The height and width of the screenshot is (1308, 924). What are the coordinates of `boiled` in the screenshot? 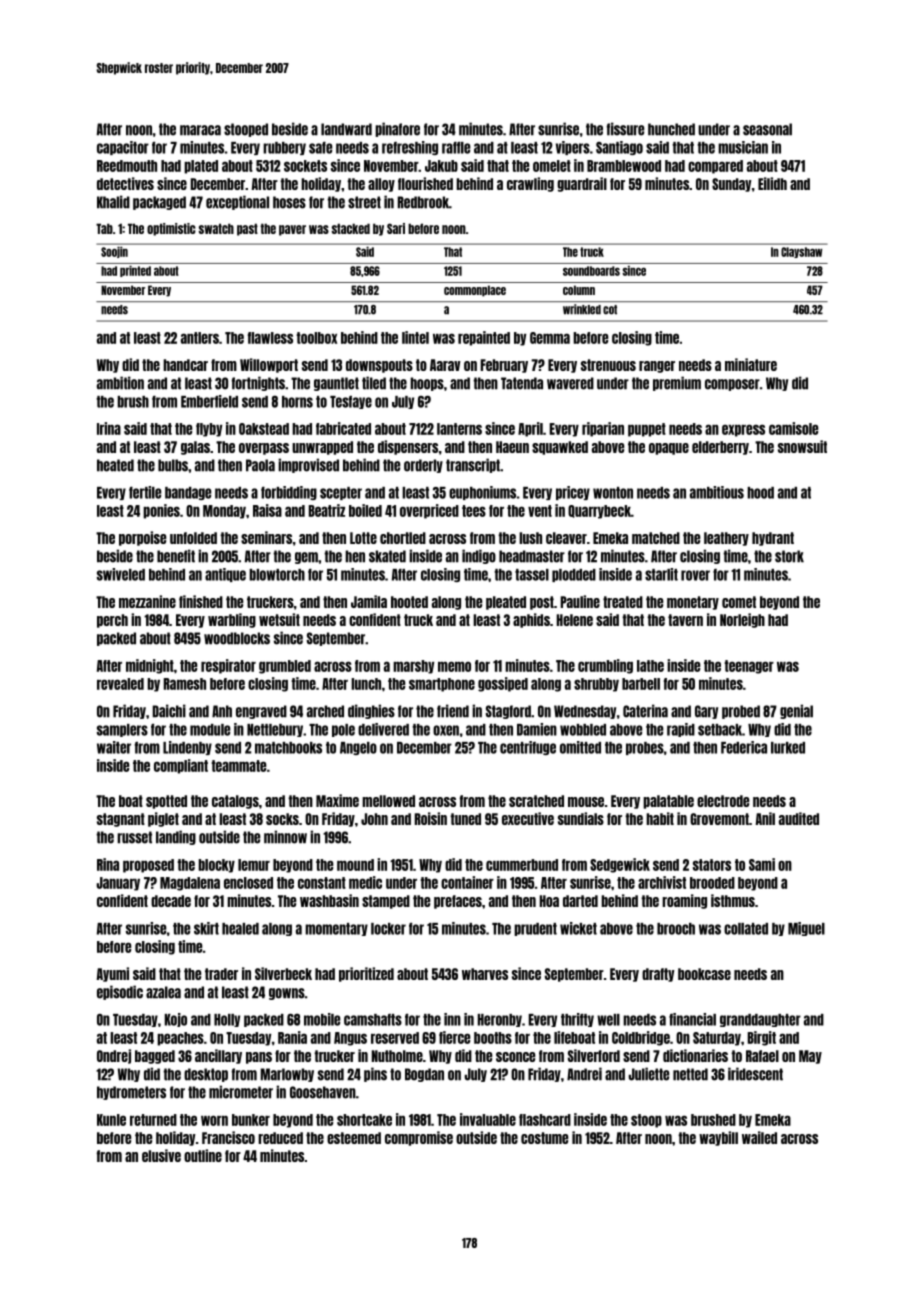 It's located at (365, 510).
